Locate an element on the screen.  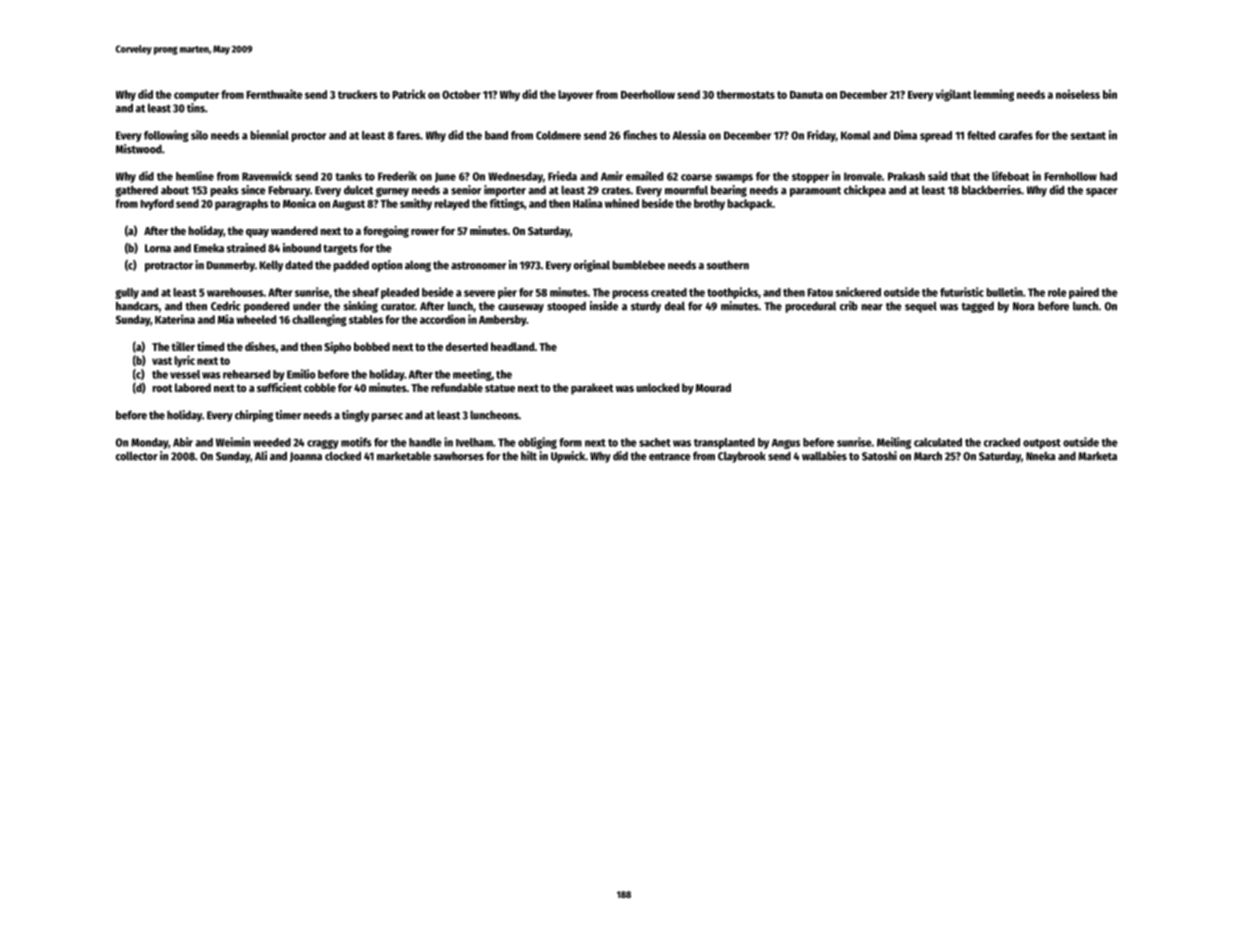
computer is located at coordinates (196, 96).
